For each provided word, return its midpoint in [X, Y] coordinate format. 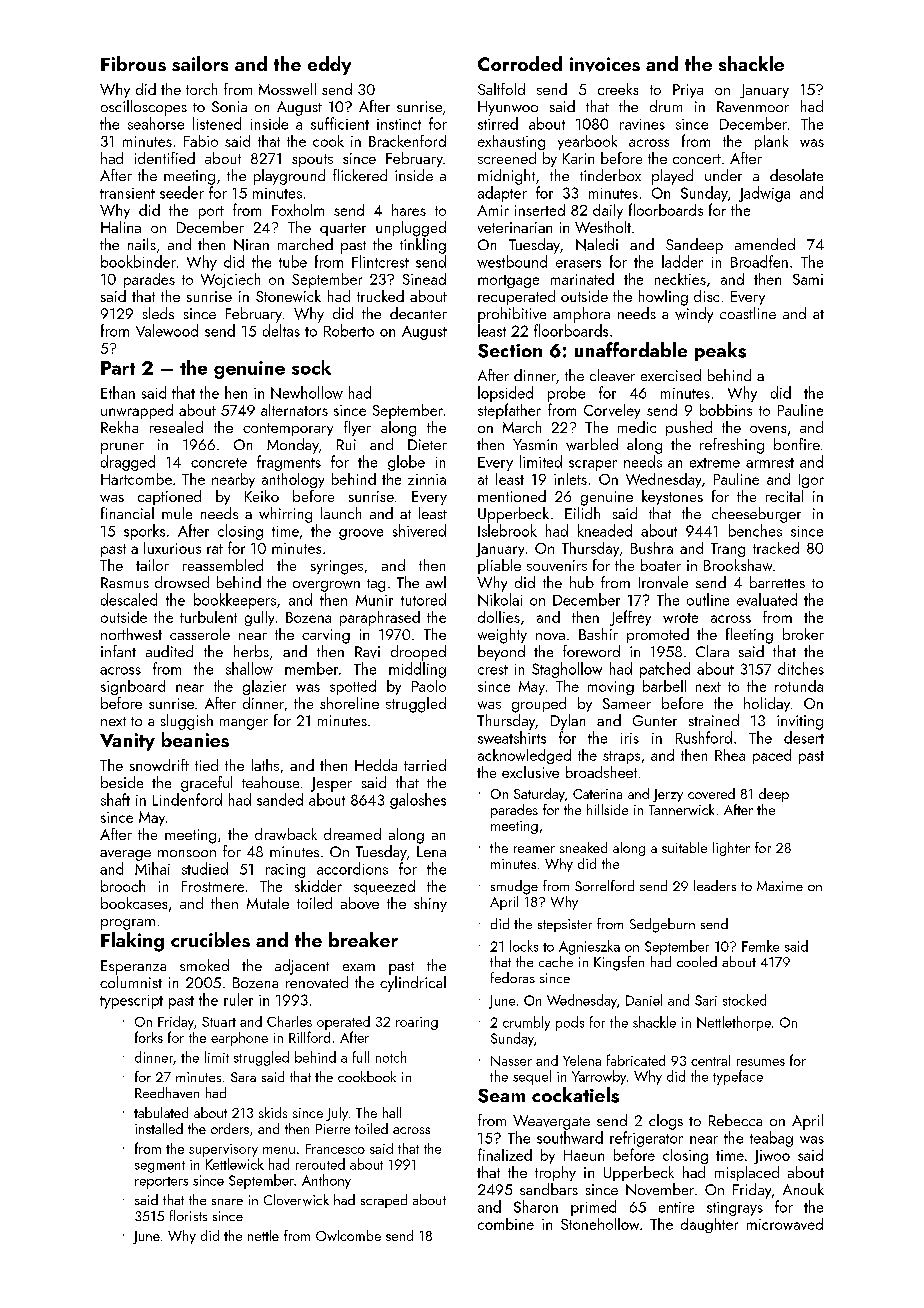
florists [188, 1215]
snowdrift [159, 765]
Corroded [520, 63]
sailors [200, 63]
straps [621, 757]
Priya [688, 91]
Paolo [429, 686]
